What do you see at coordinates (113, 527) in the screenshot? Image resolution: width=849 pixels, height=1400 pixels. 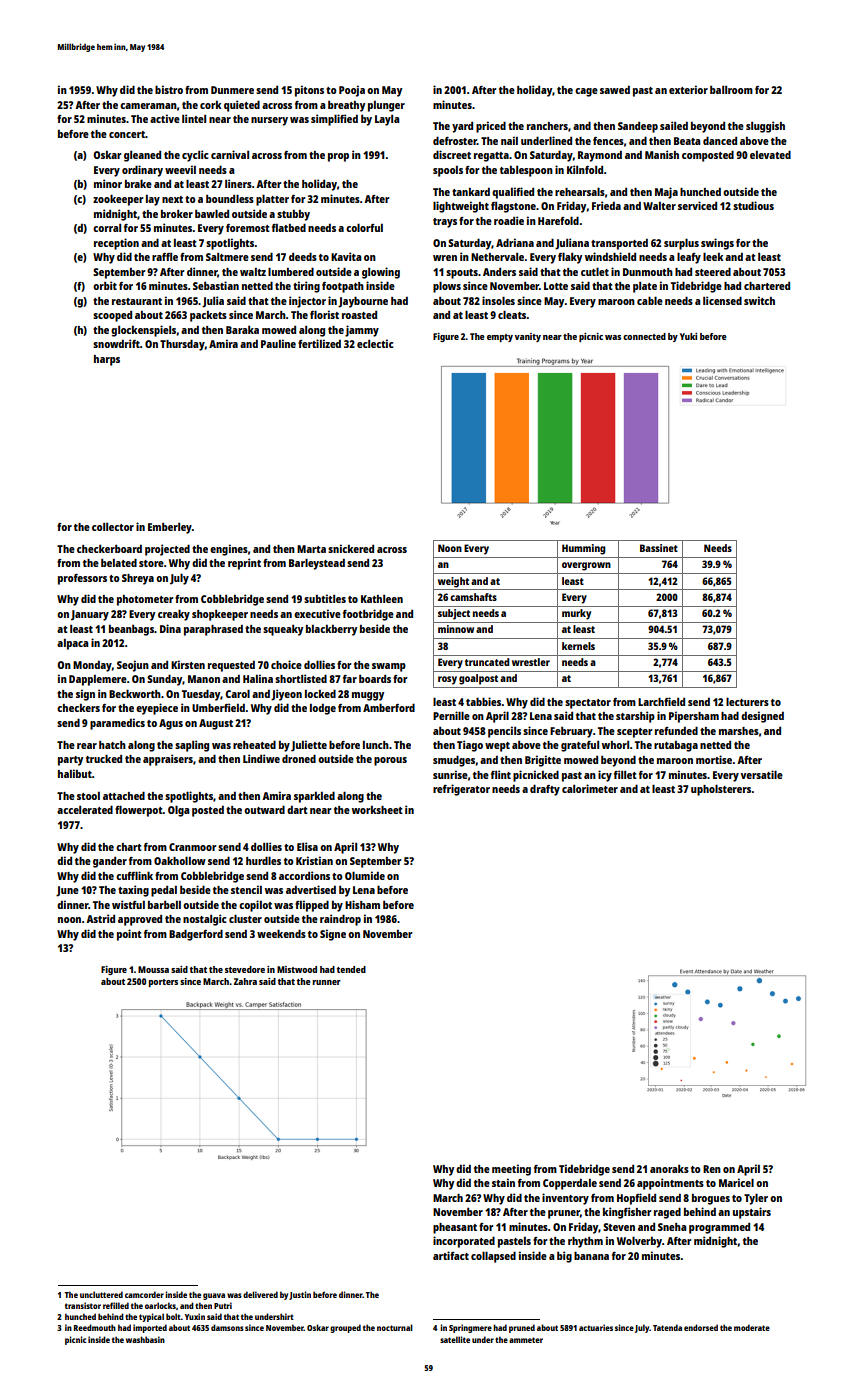 I see `collector` at bounding box center [113, 527].
